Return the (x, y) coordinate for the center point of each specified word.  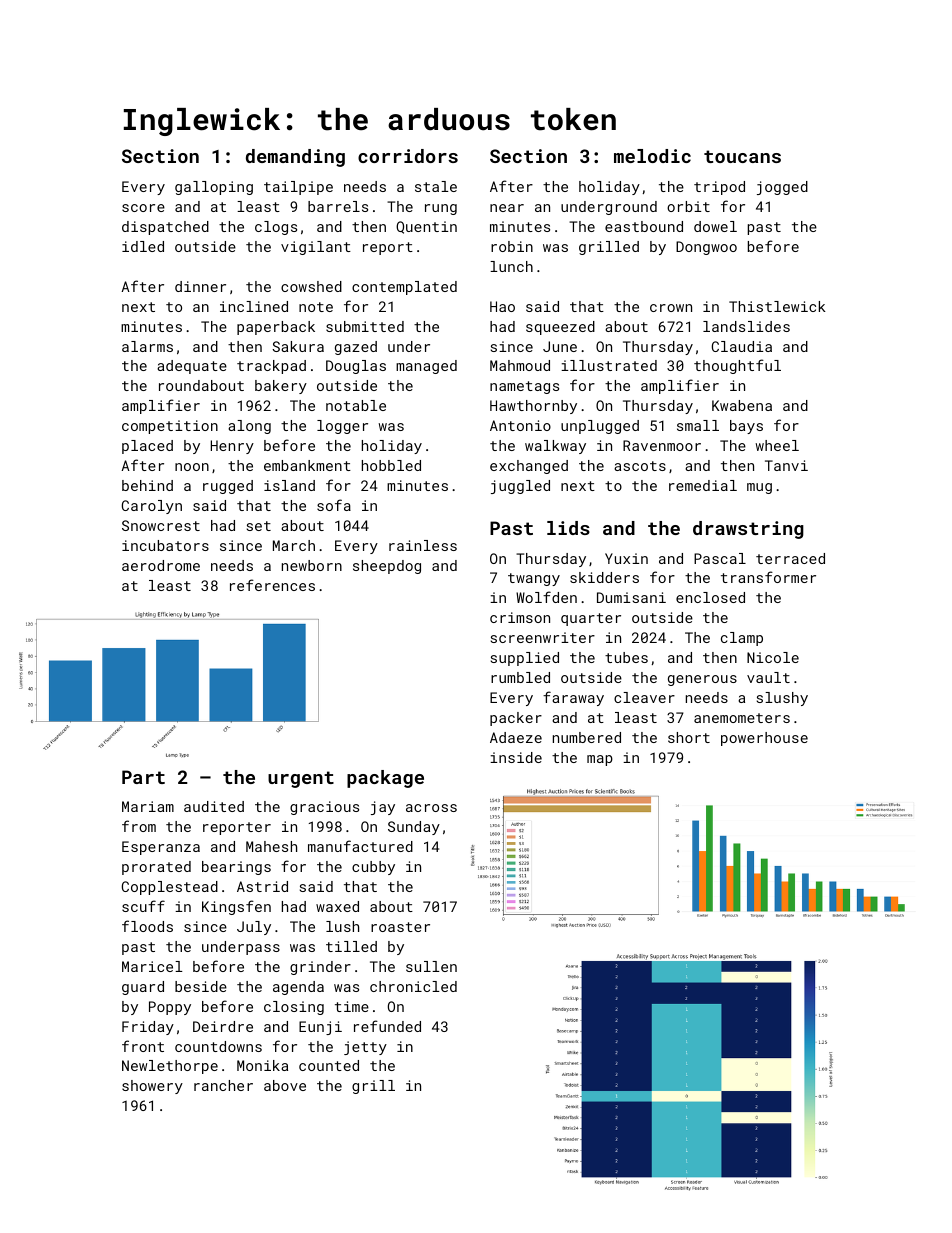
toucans (742, 156)
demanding (295, 158)
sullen (431, 966)
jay (383, 808)
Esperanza (161, 848)
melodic (652, 156)
